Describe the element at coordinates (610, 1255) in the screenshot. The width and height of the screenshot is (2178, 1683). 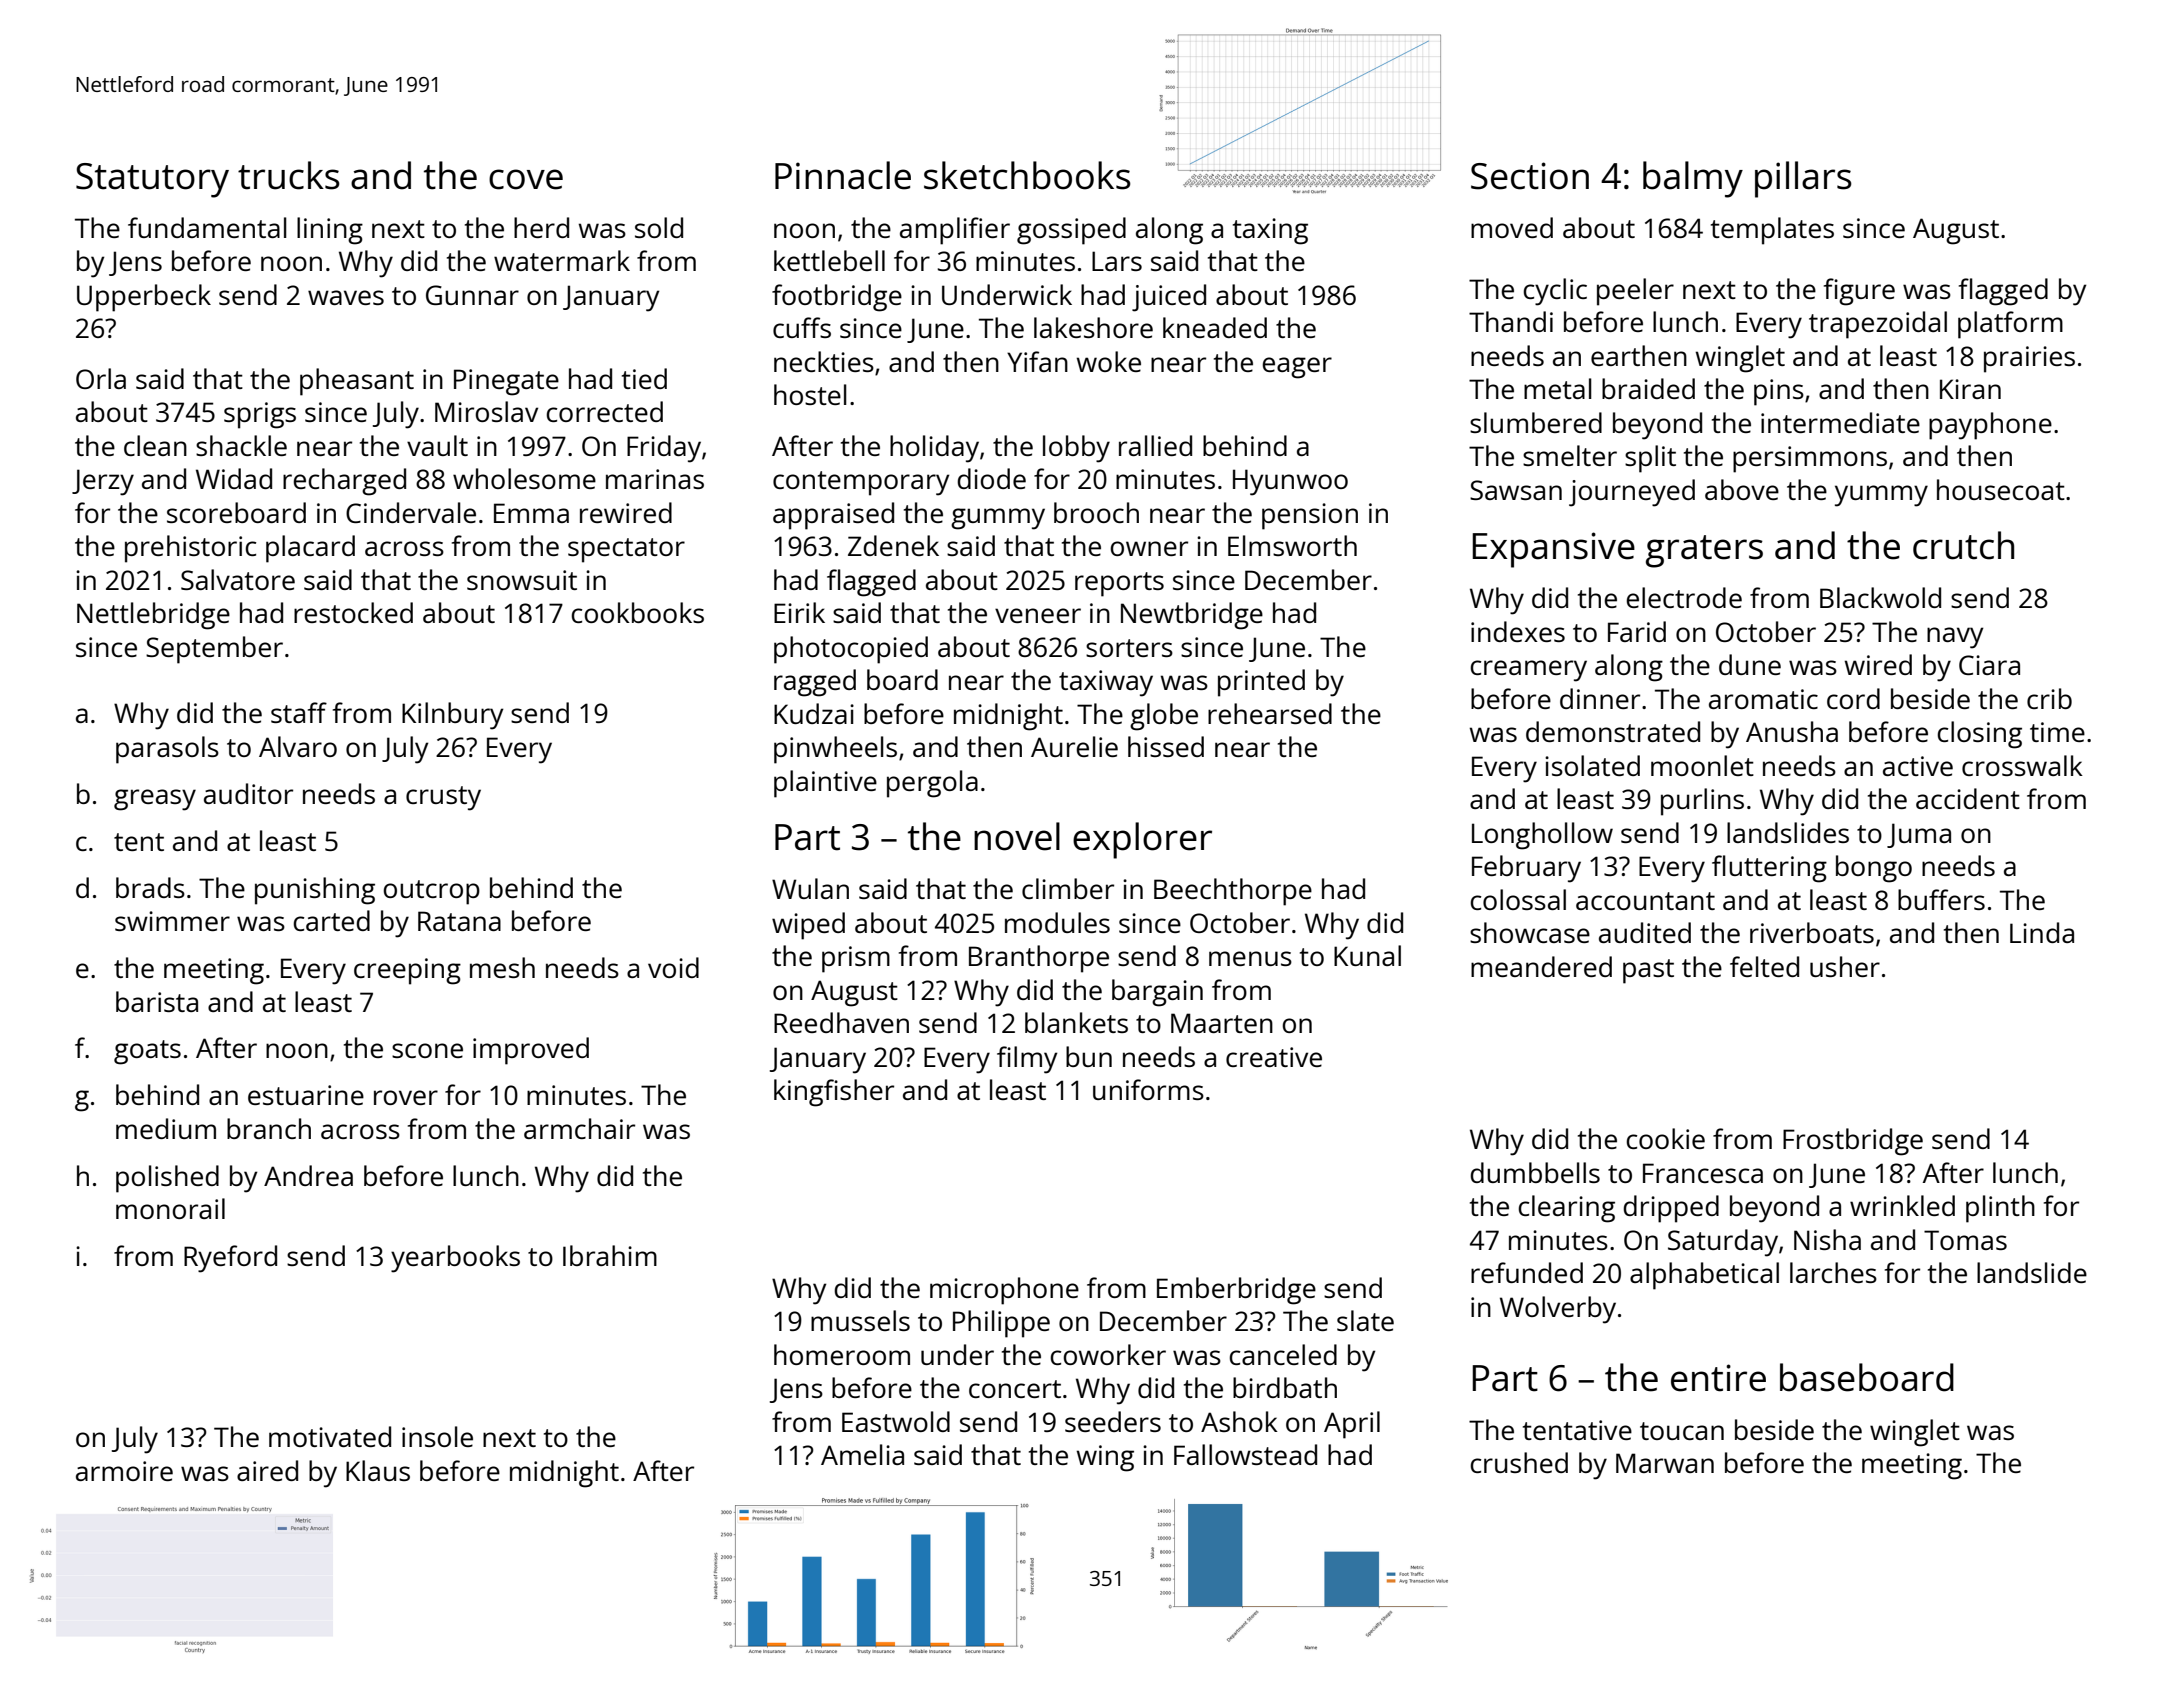
I see `Ibrahim` at that location.
